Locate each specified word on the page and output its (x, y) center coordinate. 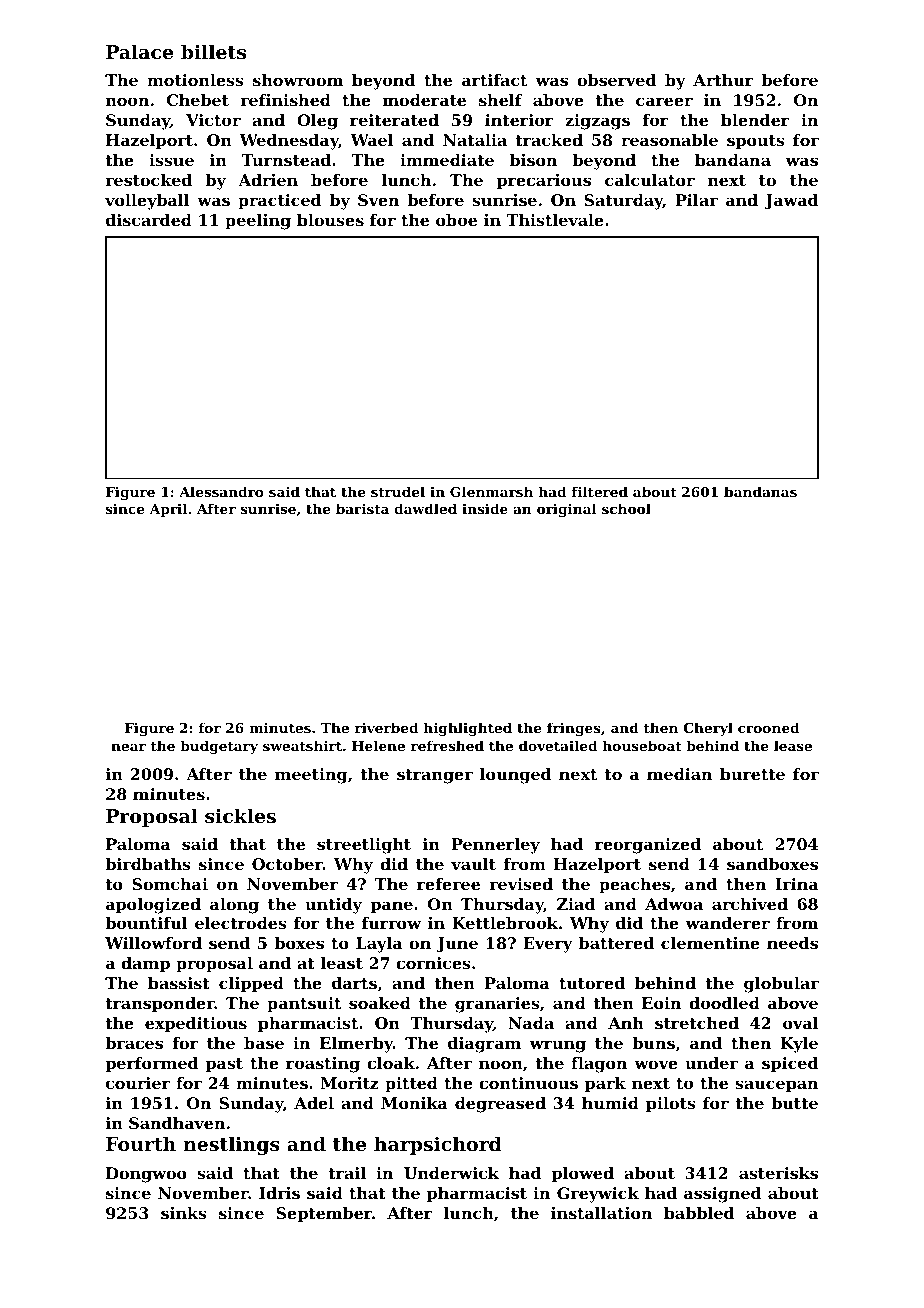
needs (792, 943)
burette (752, 774)
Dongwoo (146, 1175)
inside (485, 508)
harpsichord (438, 1145)
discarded (149, 220)
